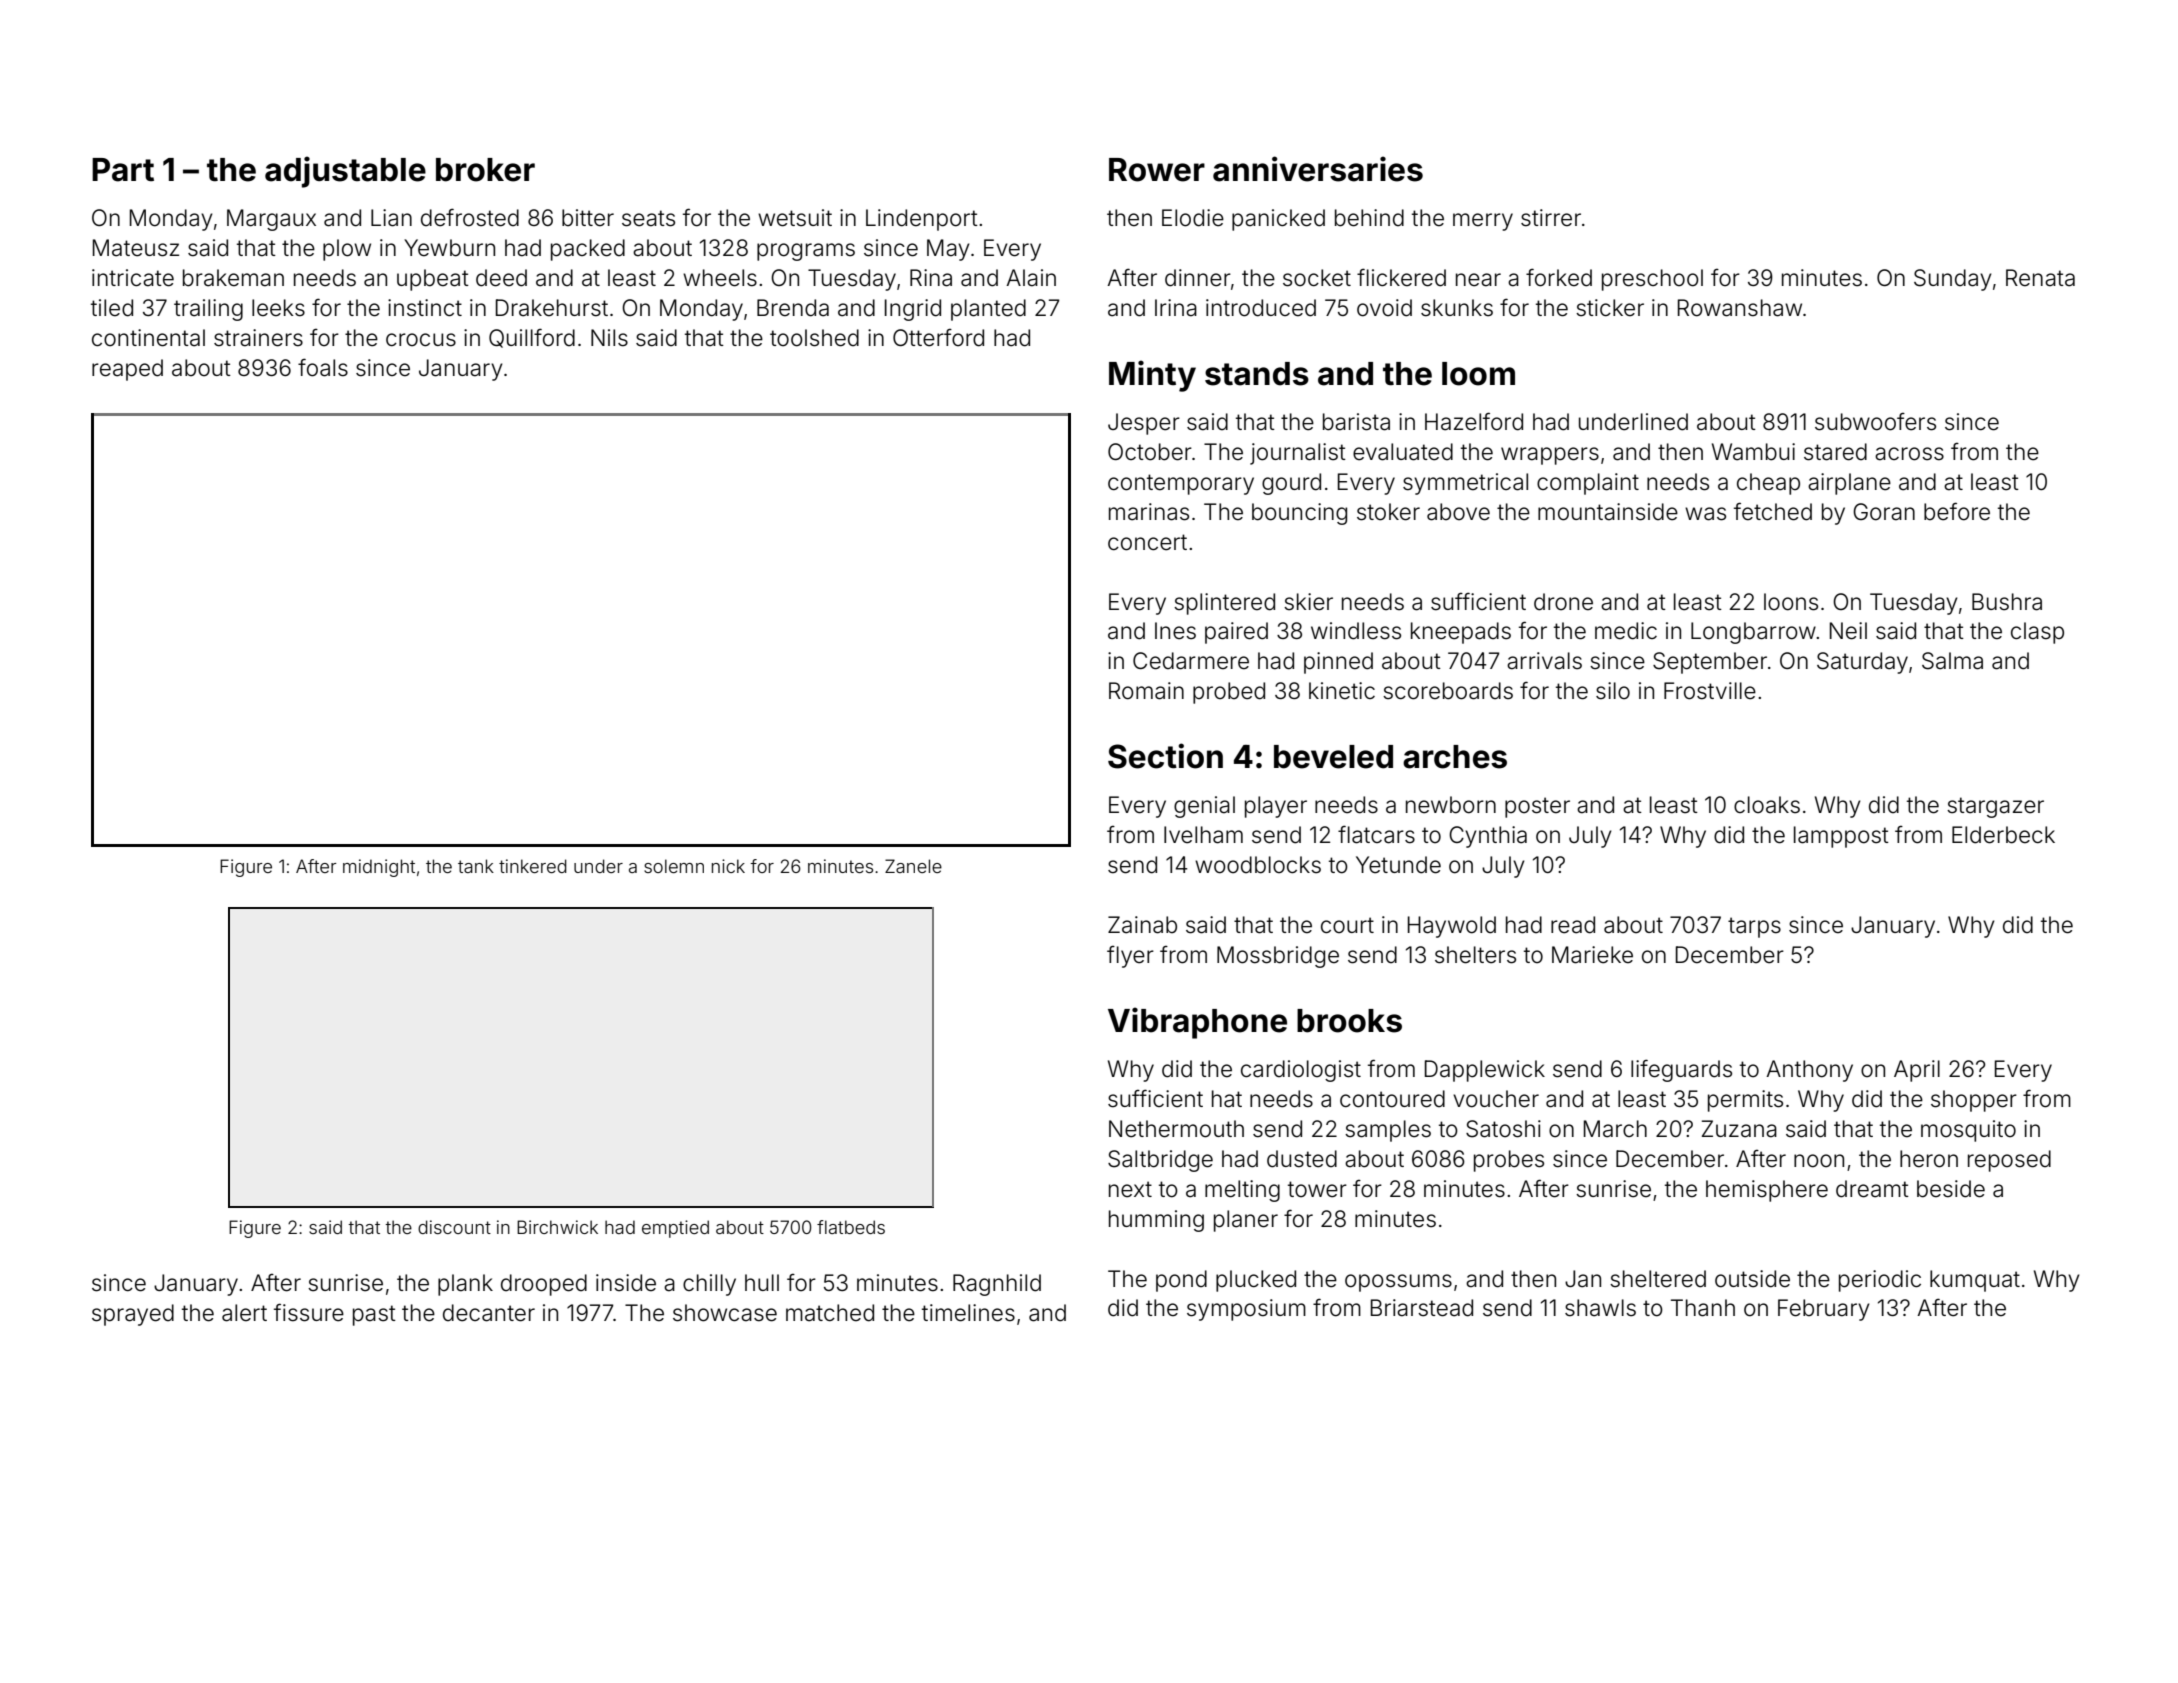 This screenshot has height=1683, width=2178. What do you see at coordinates (1384, 308) in the screenshot?
I see `ovoid` at bounding box center [1384, 308].
